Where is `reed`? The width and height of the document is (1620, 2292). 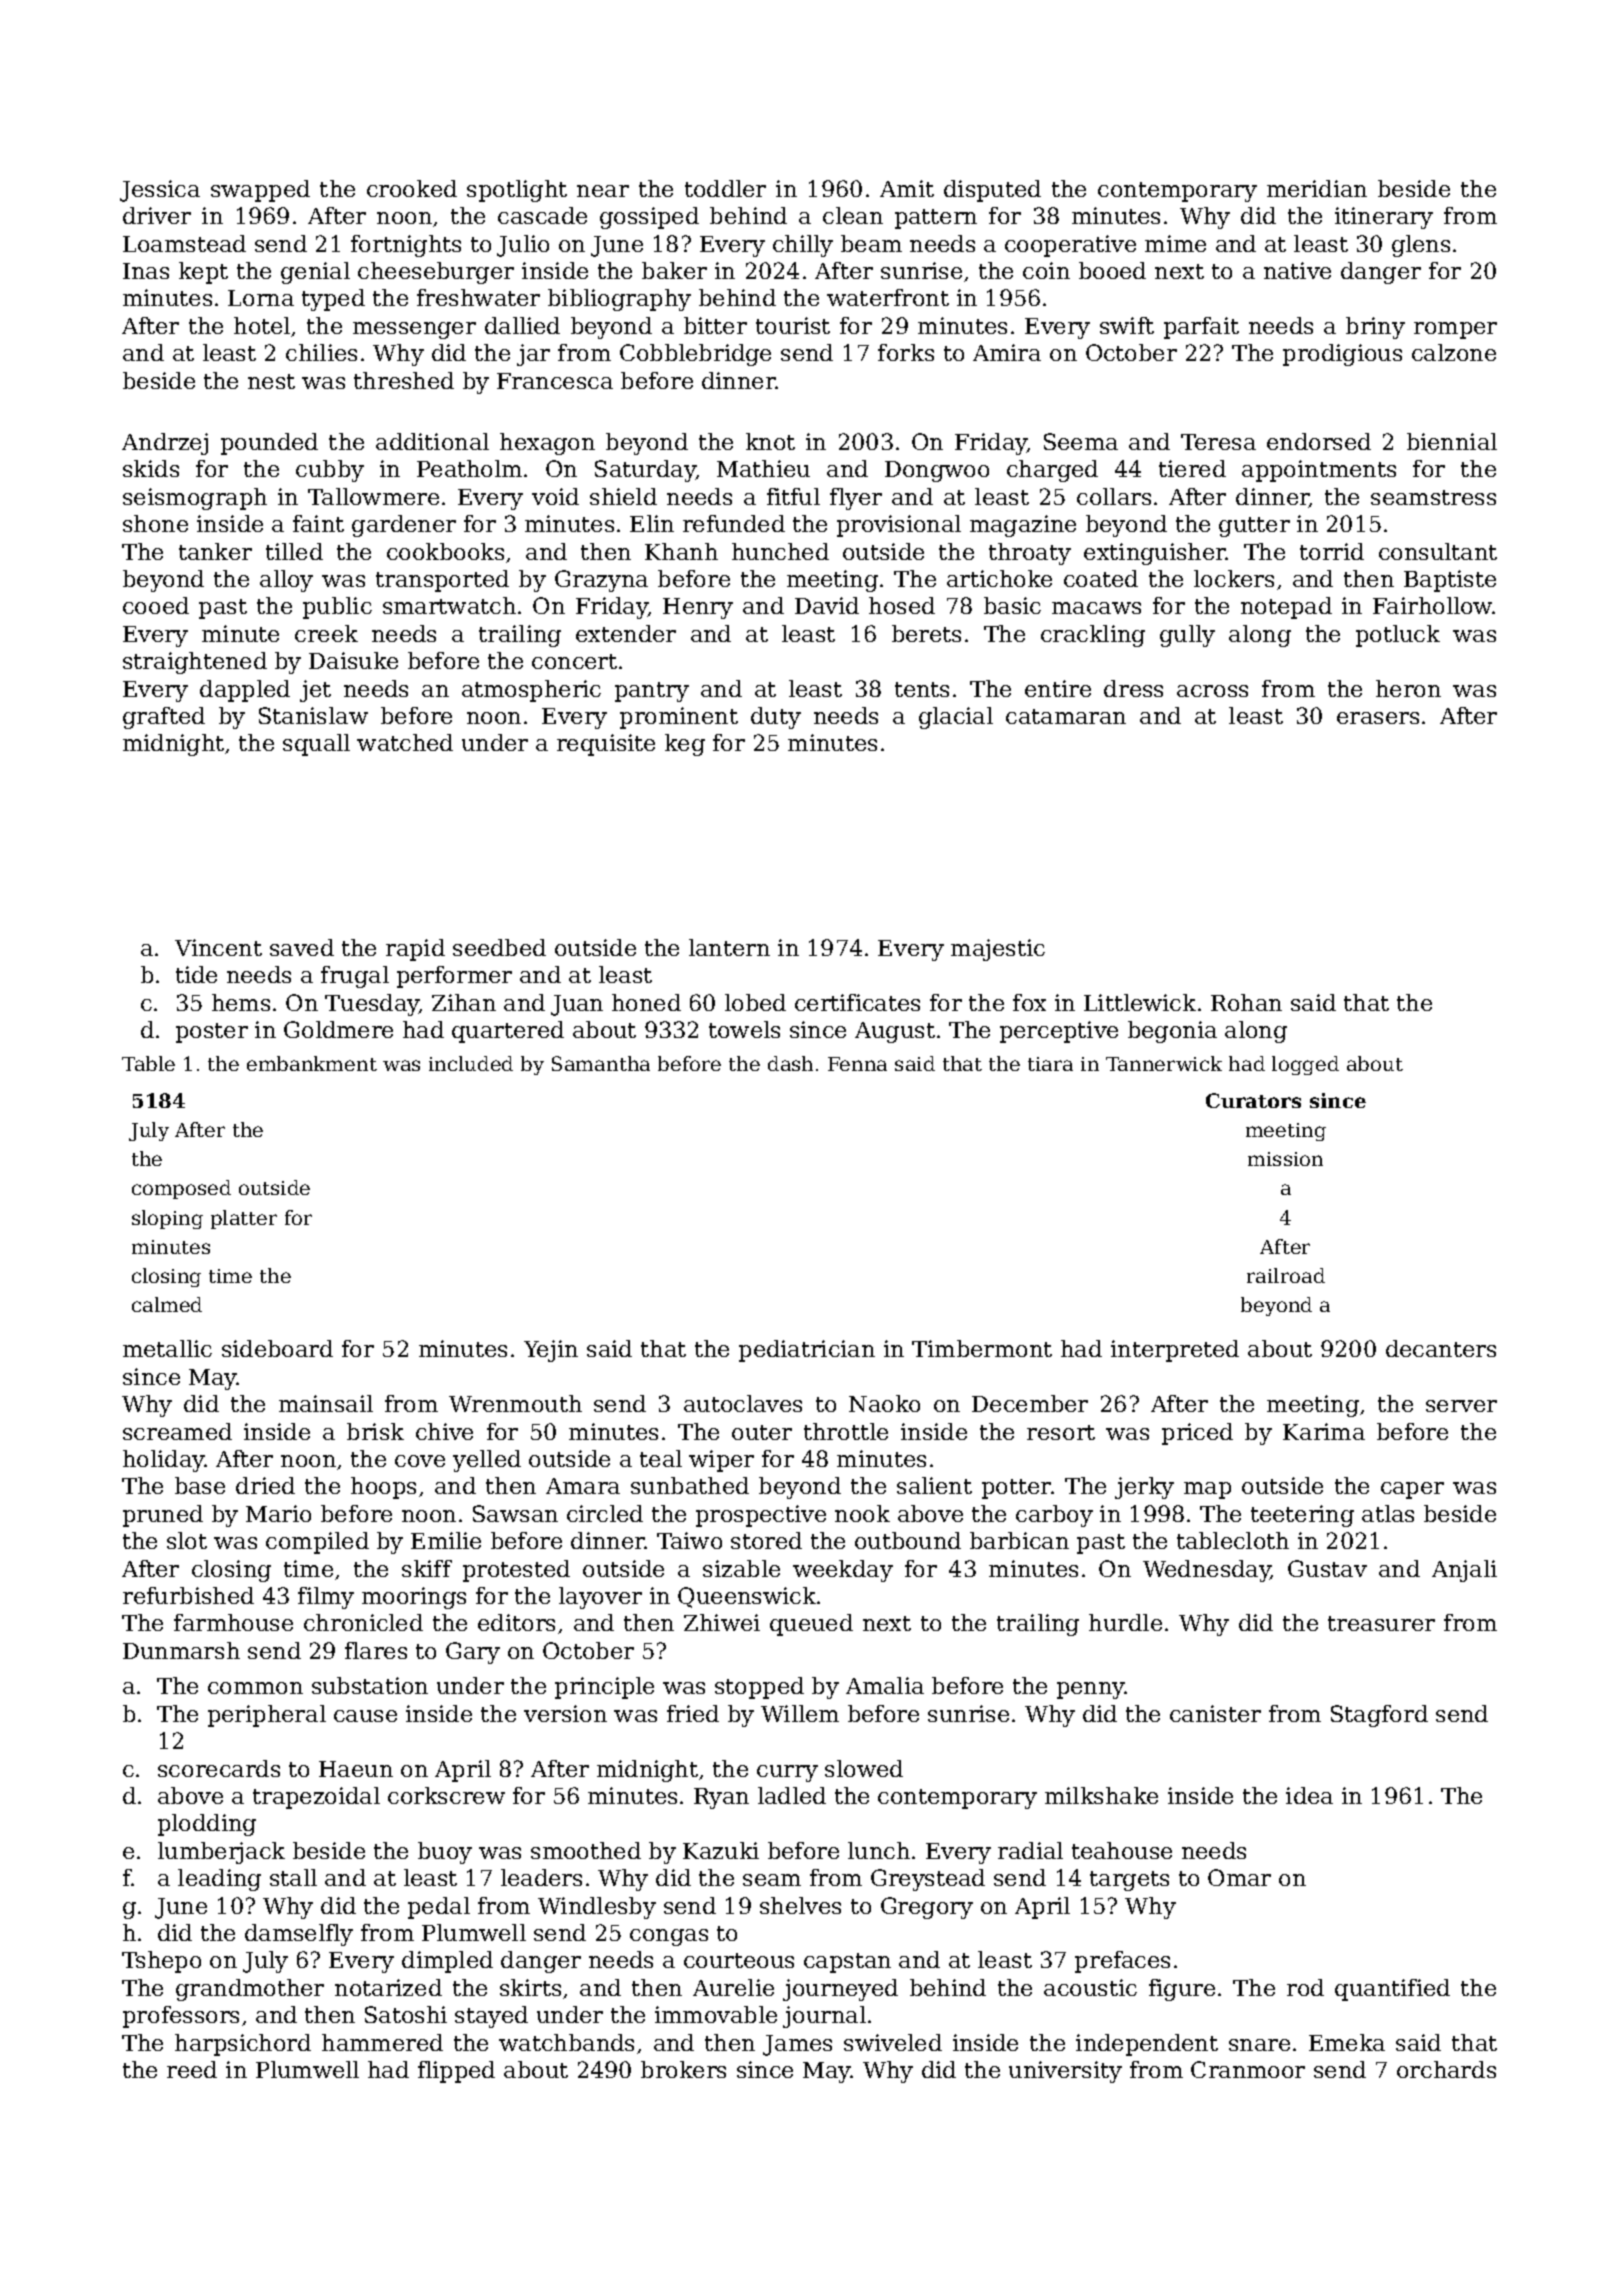
reed is located at coordinates (192, 2069).
